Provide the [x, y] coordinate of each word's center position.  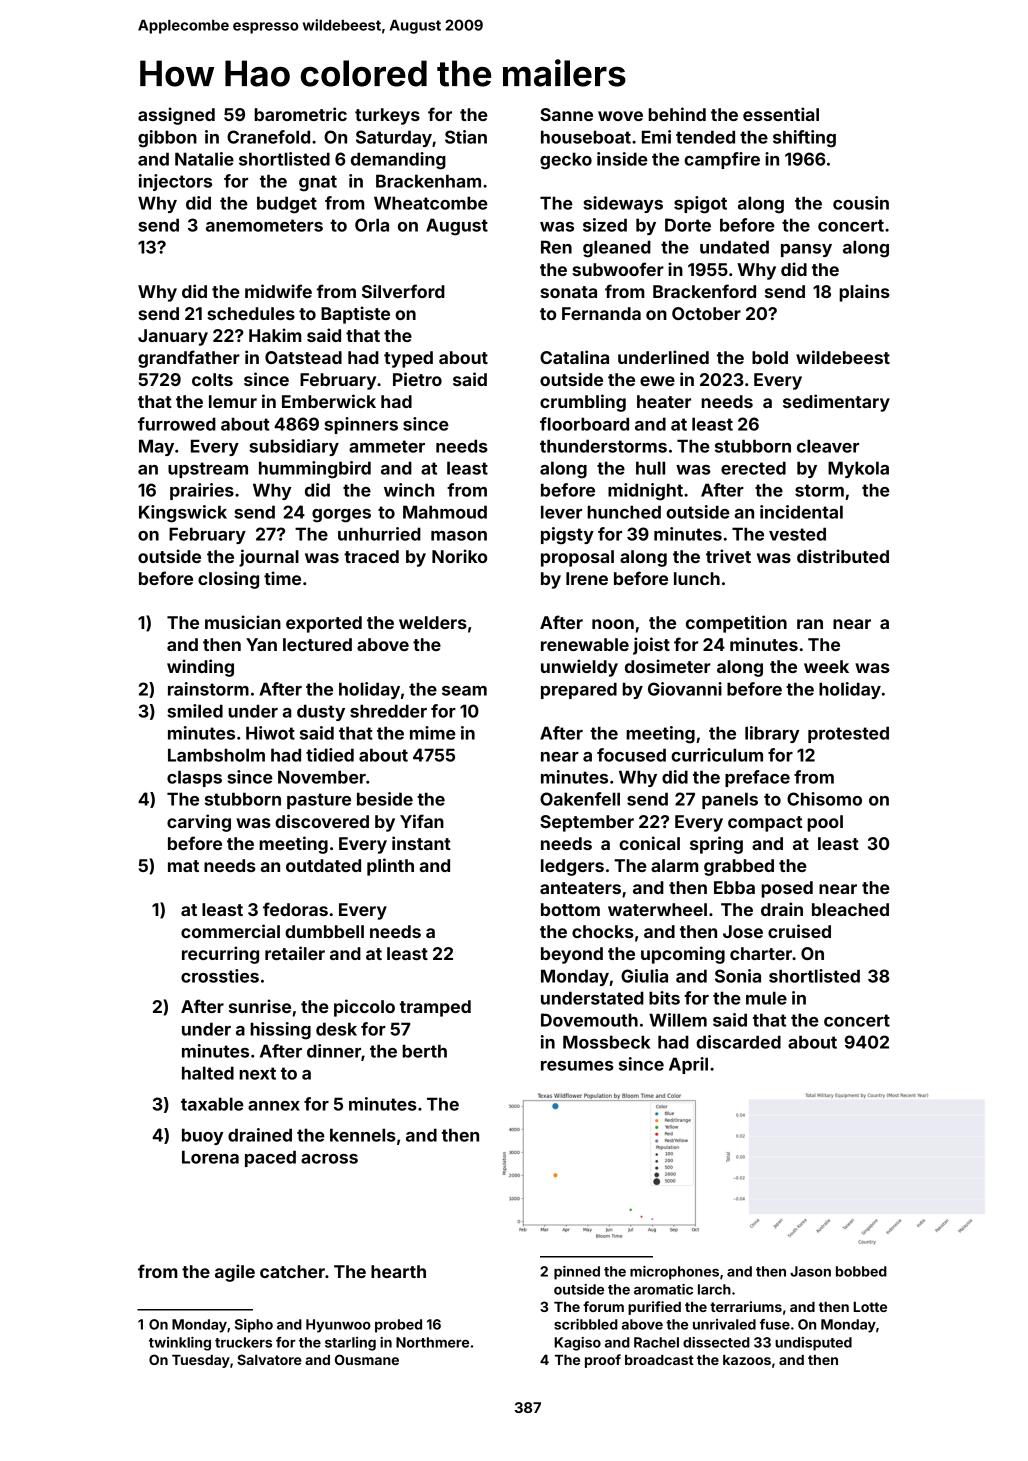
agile [235, 1273]
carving [199, 823]
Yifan [422, 821]
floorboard [584, 424]
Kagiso [577, 1344]
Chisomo [824, 799]
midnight [645, 492]
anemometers [264, 225]
